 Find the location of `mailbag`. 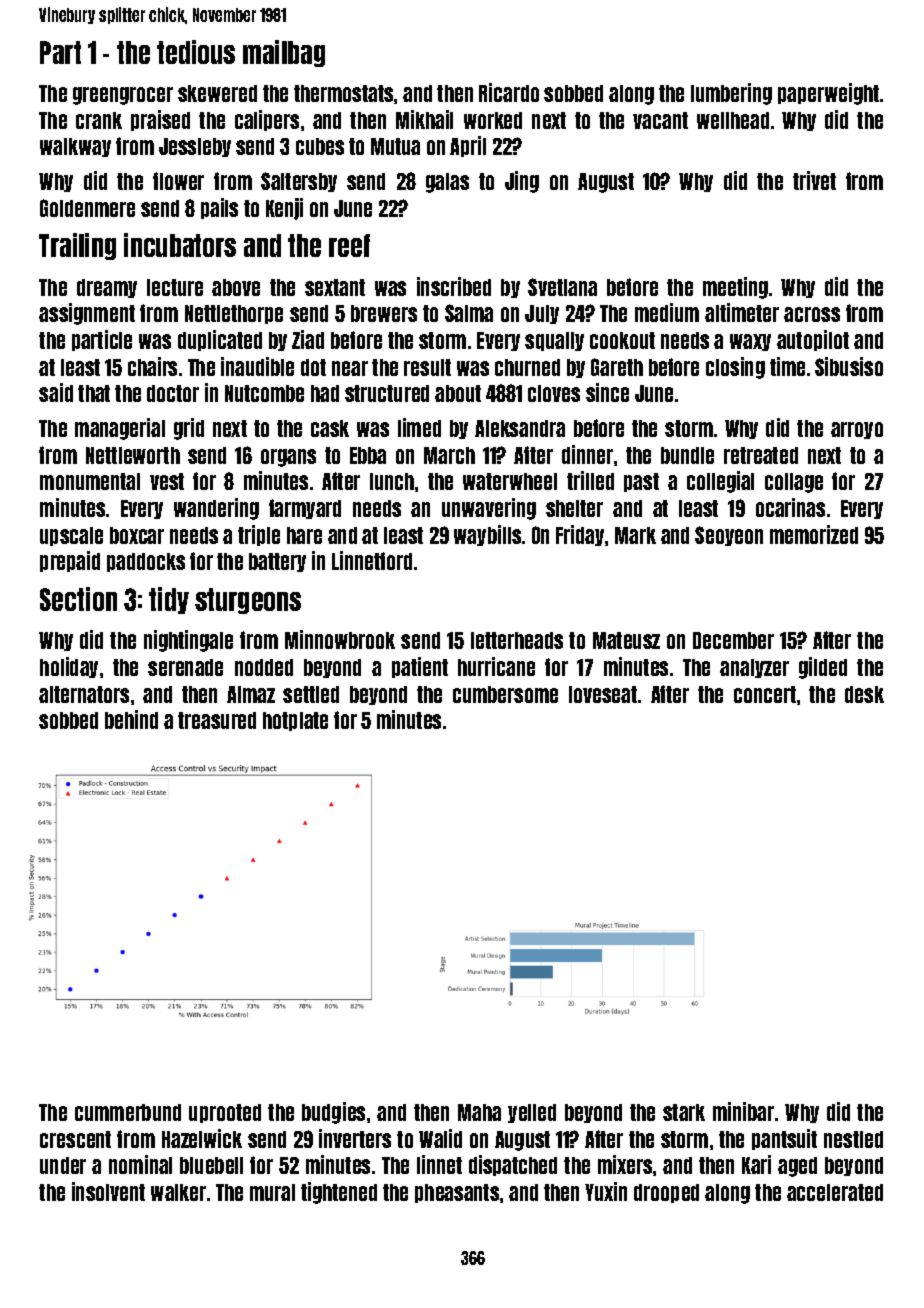

mailbag is located at coordinates (284, 53).
